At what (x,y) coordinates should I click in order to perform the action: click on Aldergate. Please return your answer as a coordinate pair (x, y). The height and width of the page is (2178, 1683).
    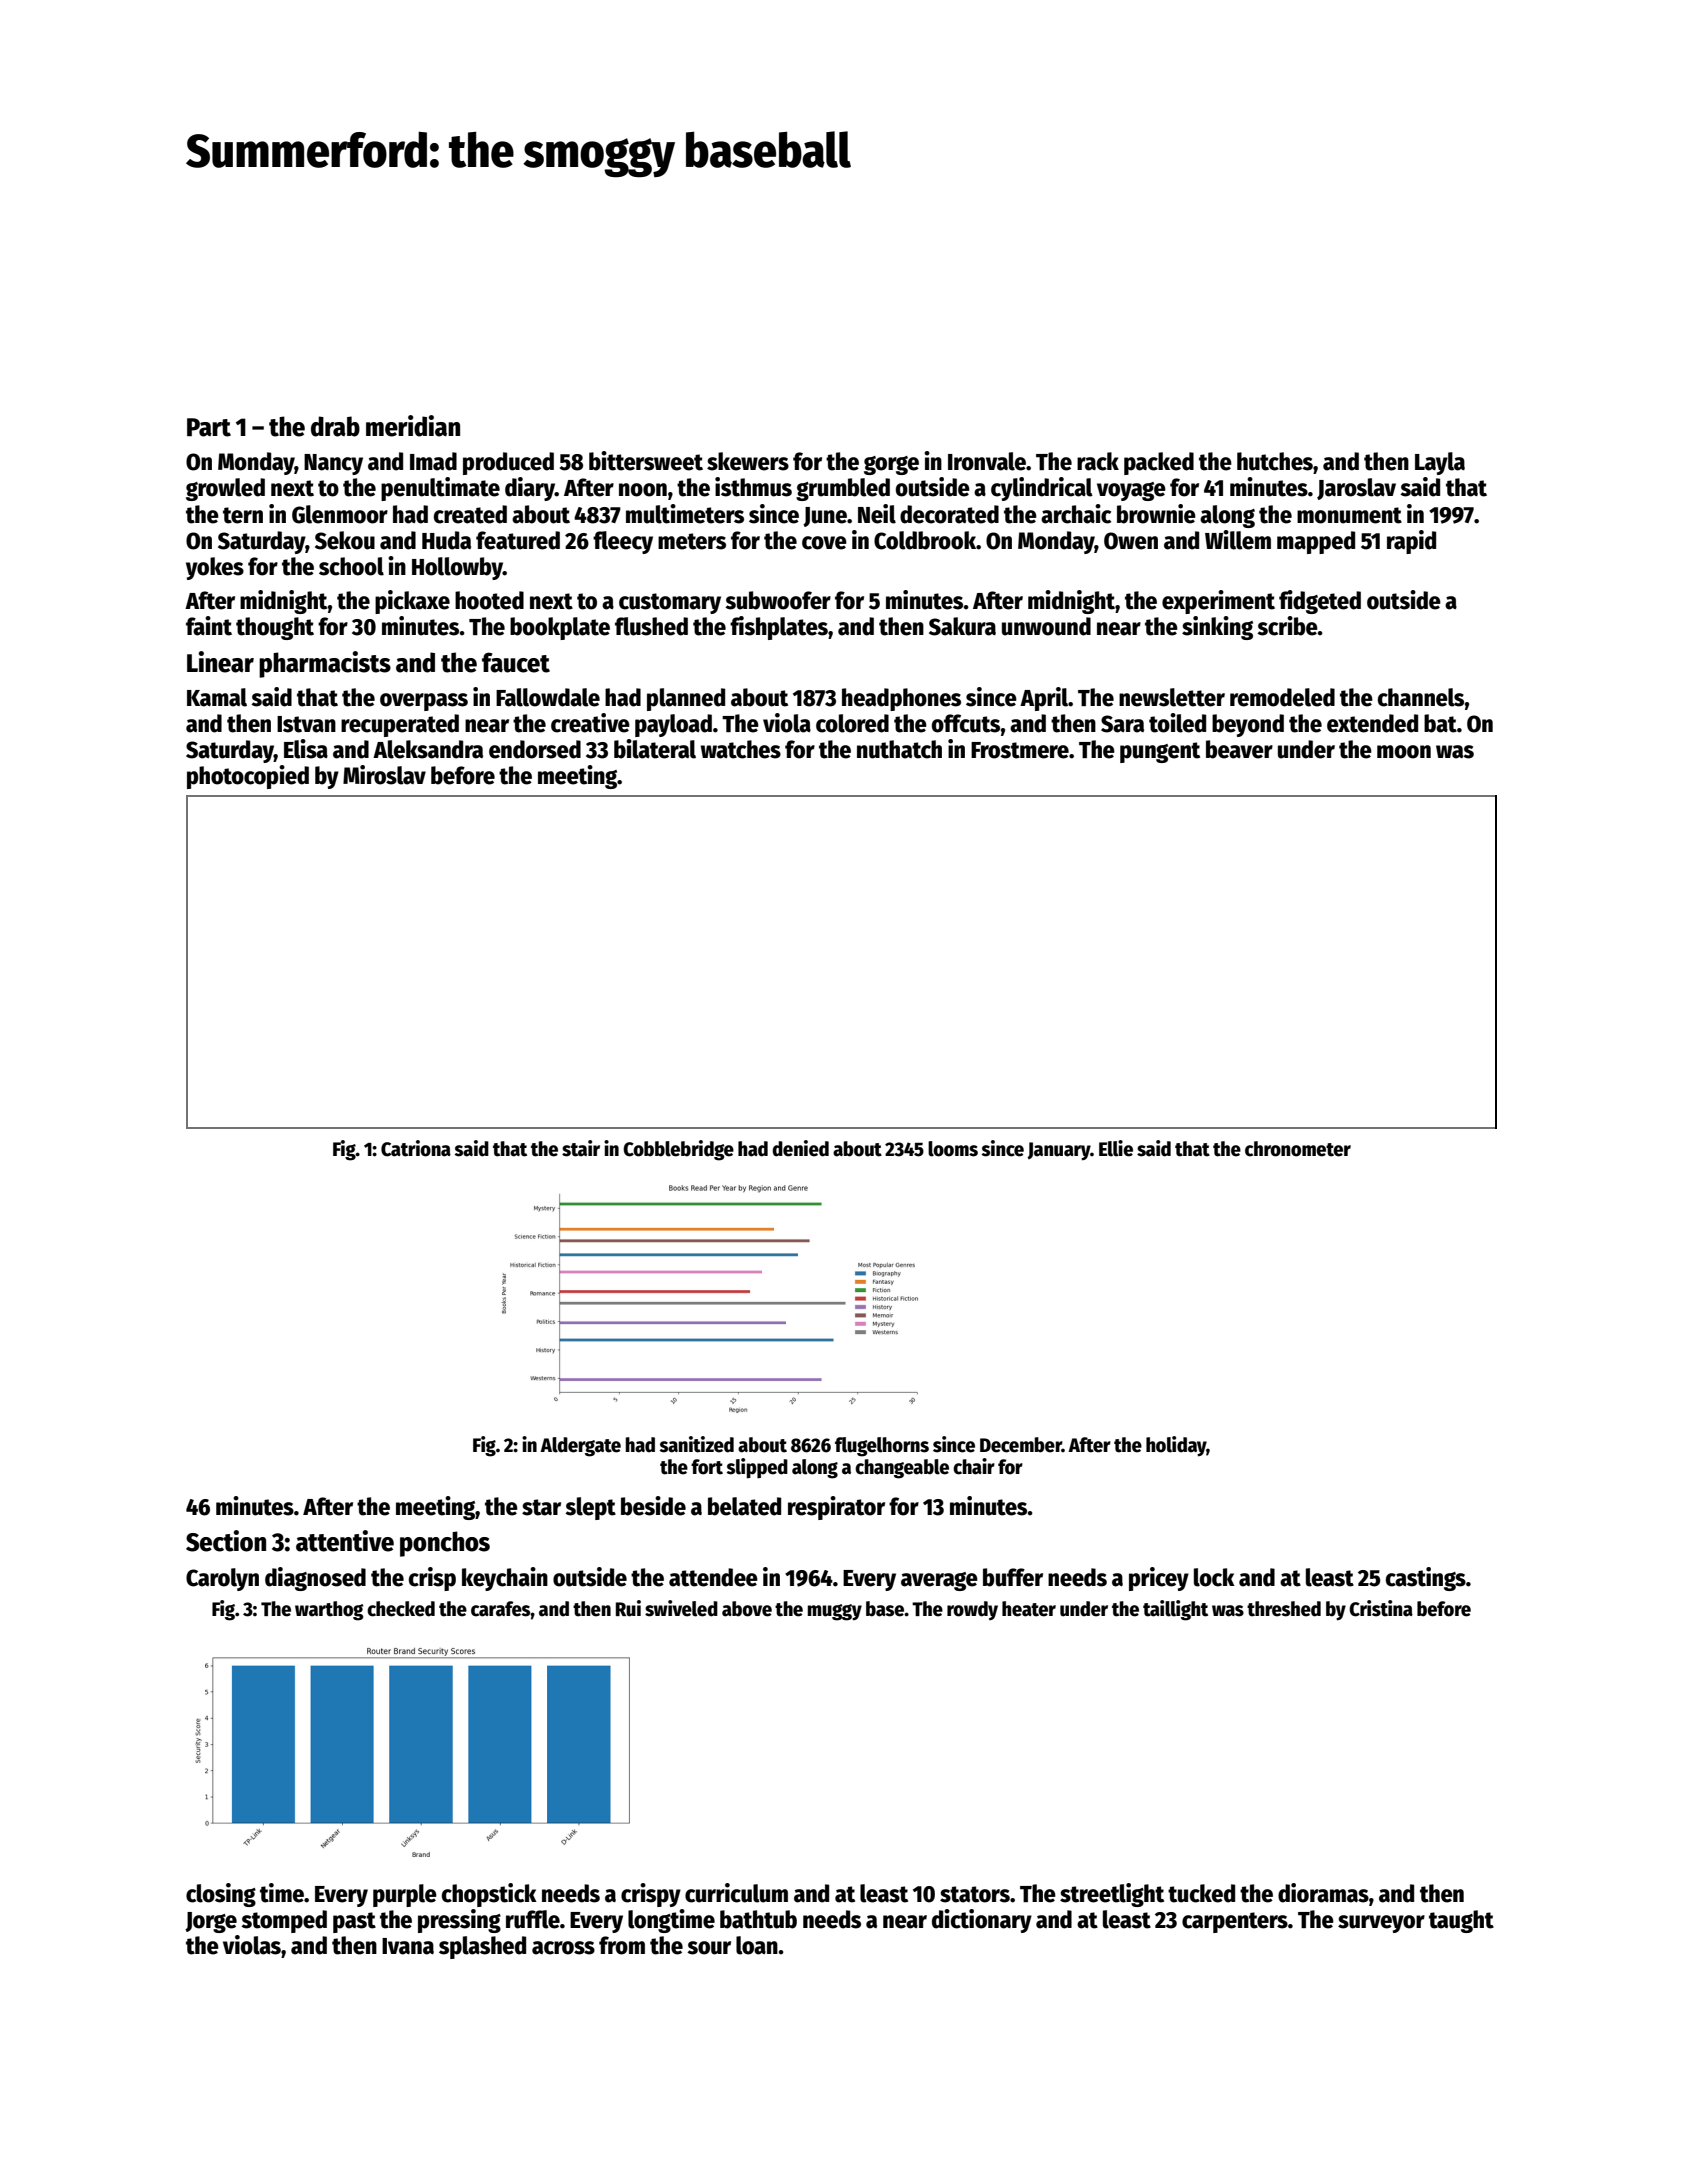
    Looking at the image, I should click on (580, 1447).
